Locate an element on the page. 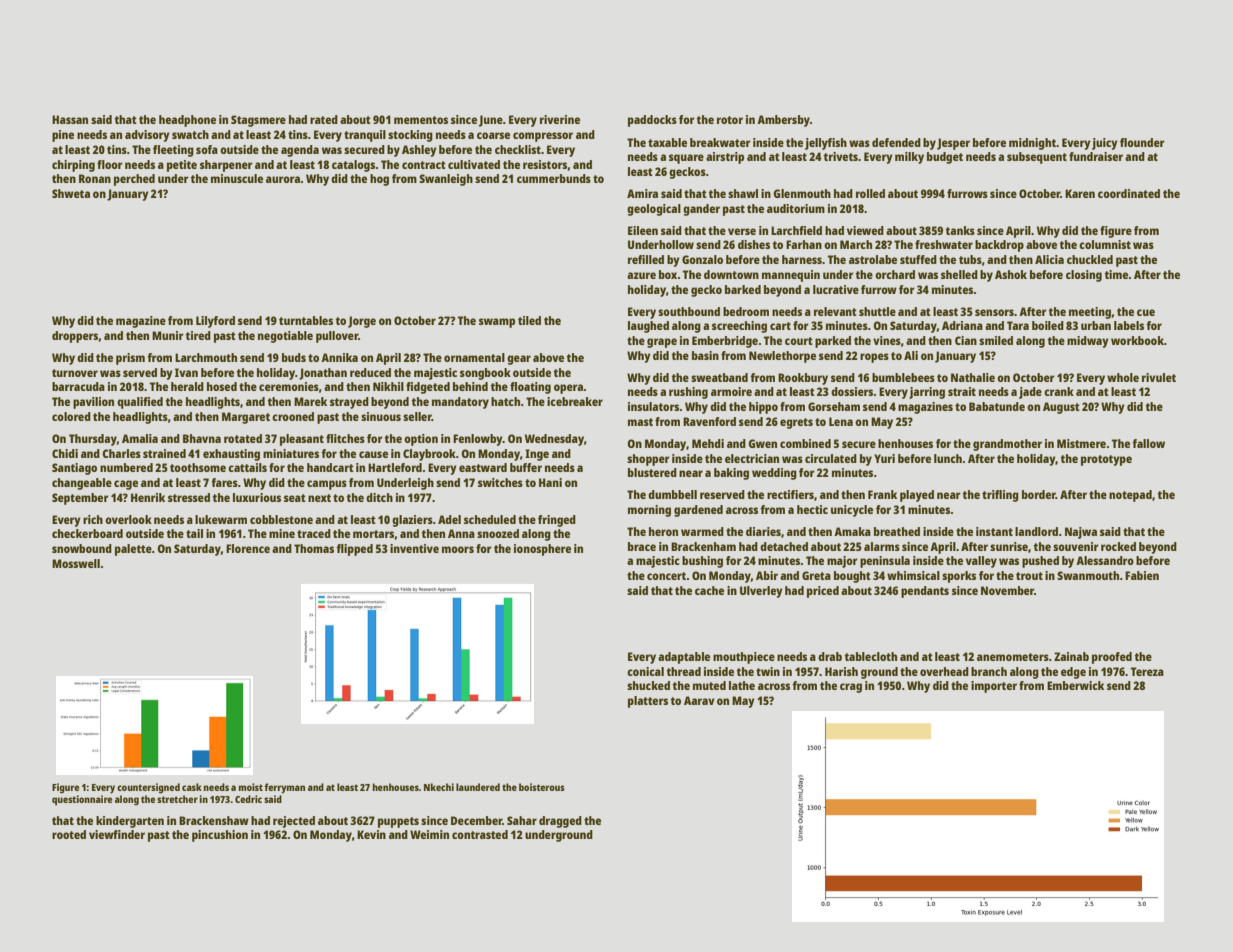 This image has height=952, width=1233. Jorge is located at coordinates (362, 322).
